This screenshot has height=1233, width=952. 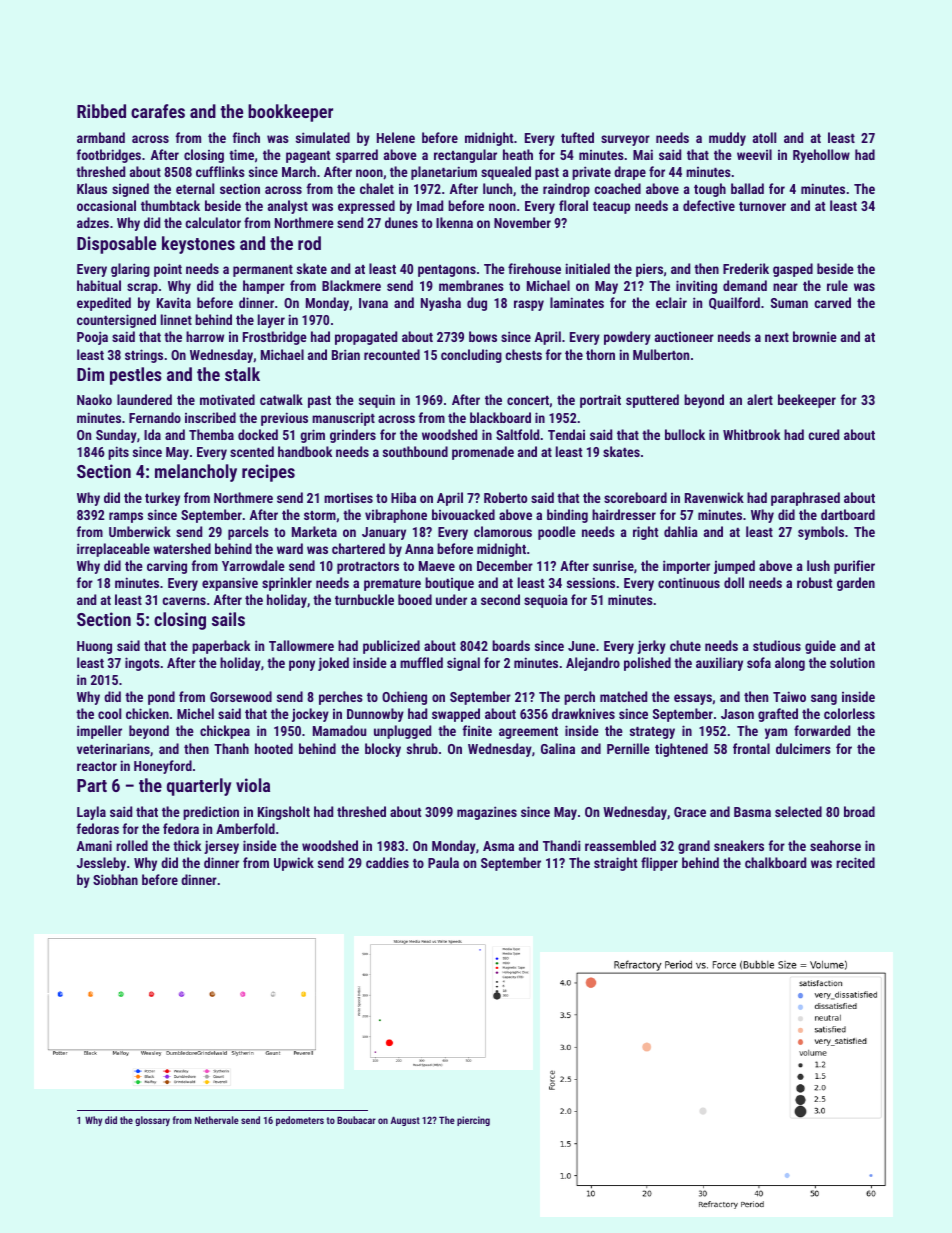 What do you see at coordinates (92, 188) in the screenshot?
I see `Klaus` at bounding box center [92, 188].
